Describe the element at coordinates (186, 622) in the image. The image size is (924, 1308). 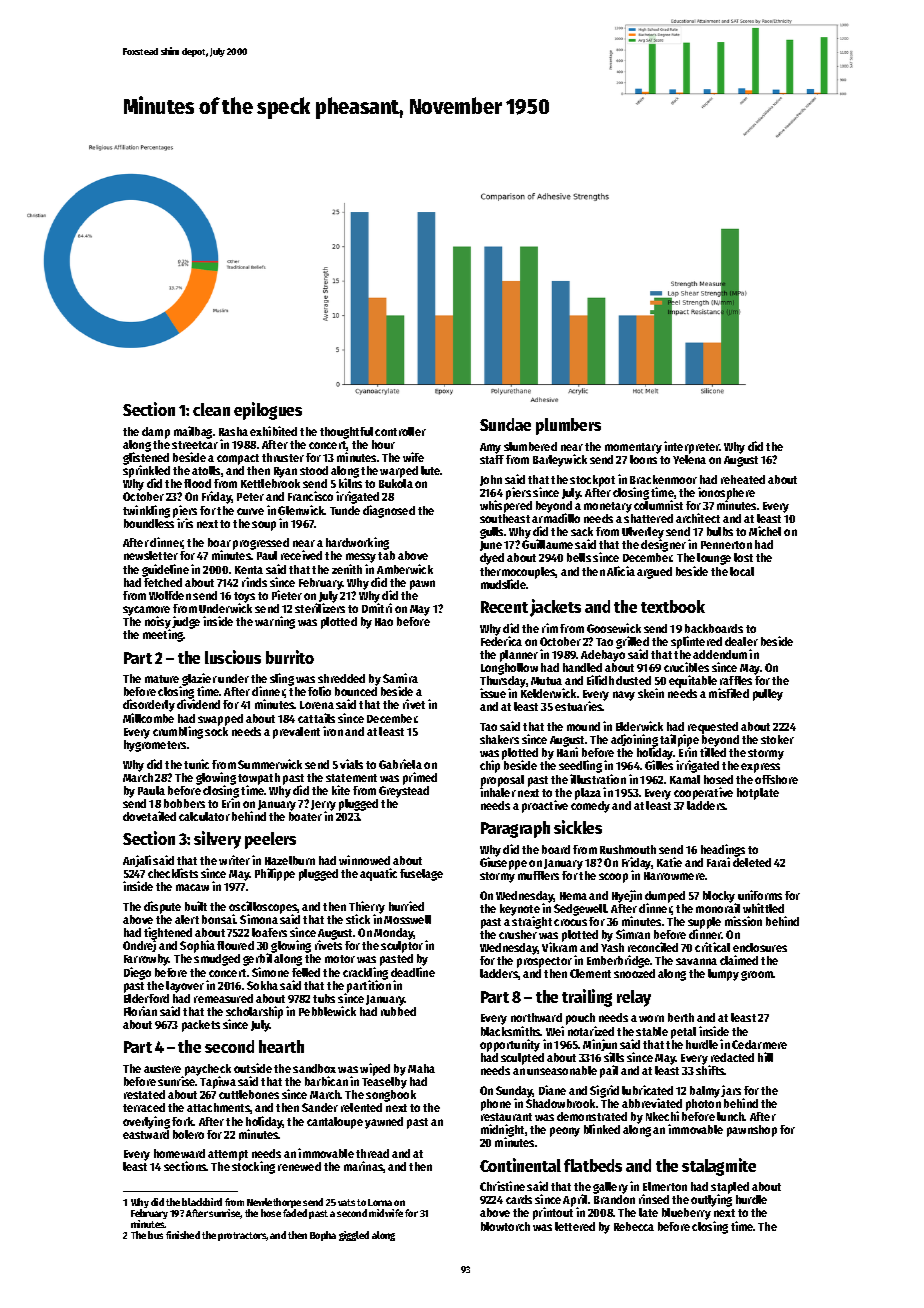
I see `judge` at that location.
